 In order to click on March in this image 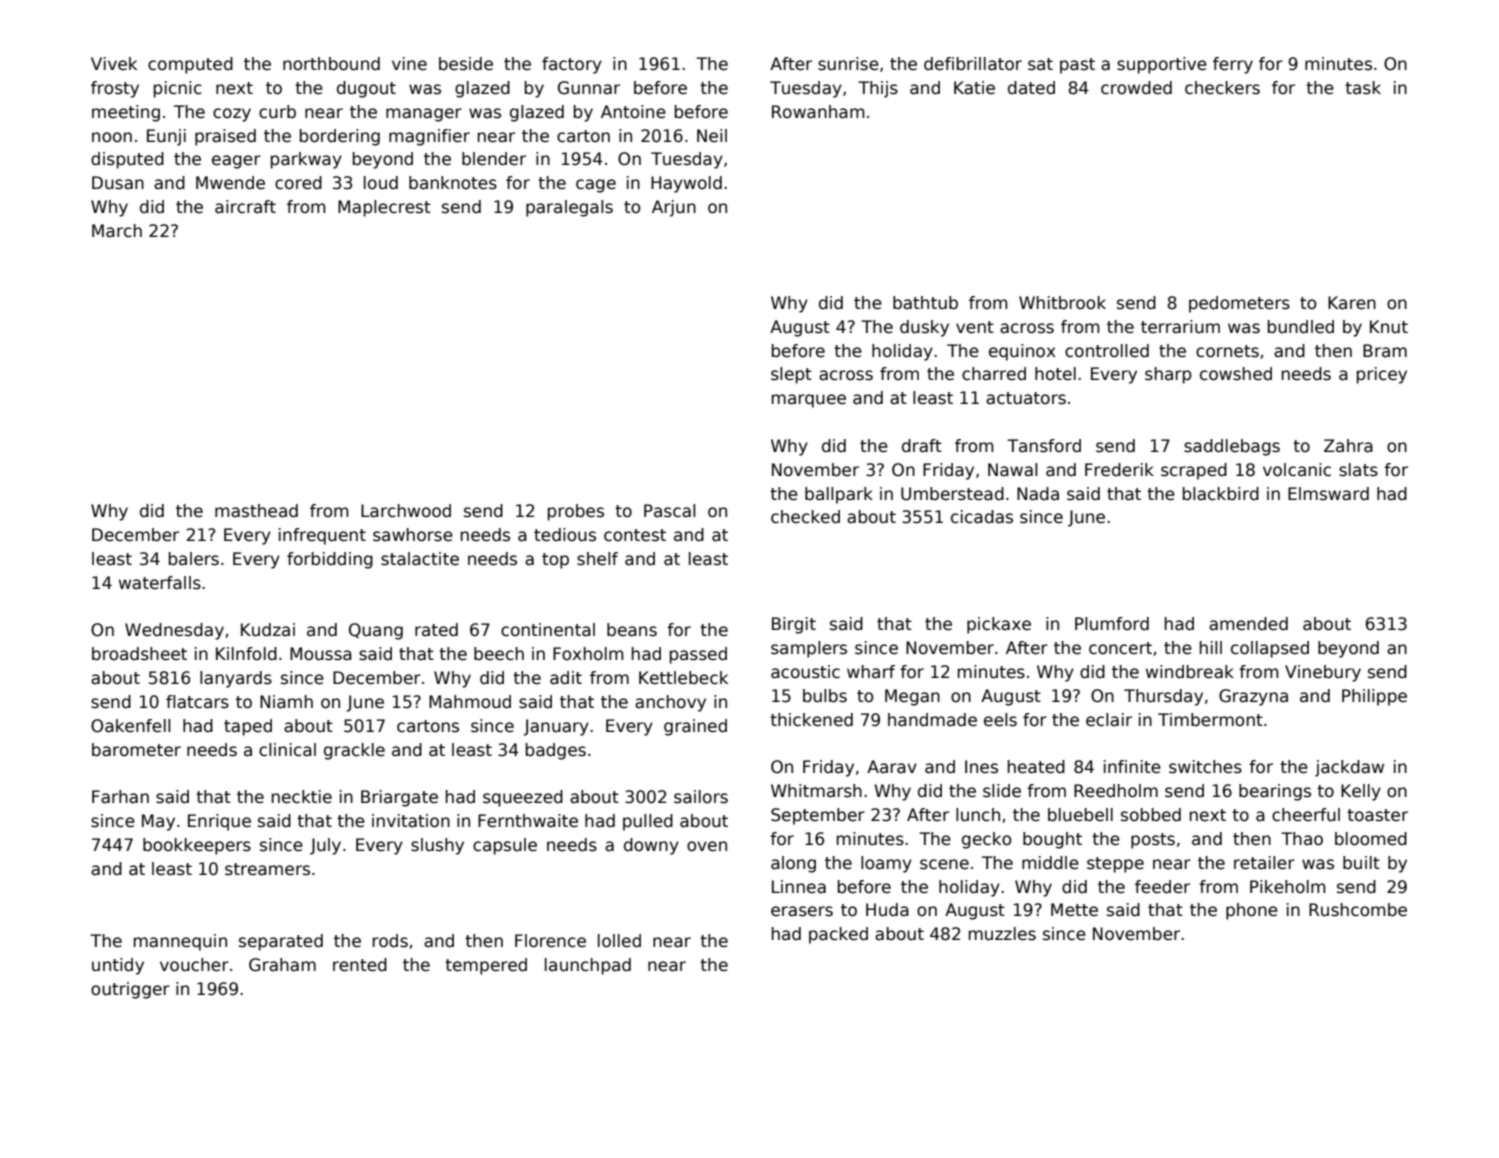, I will do `click(117, 231)`.
